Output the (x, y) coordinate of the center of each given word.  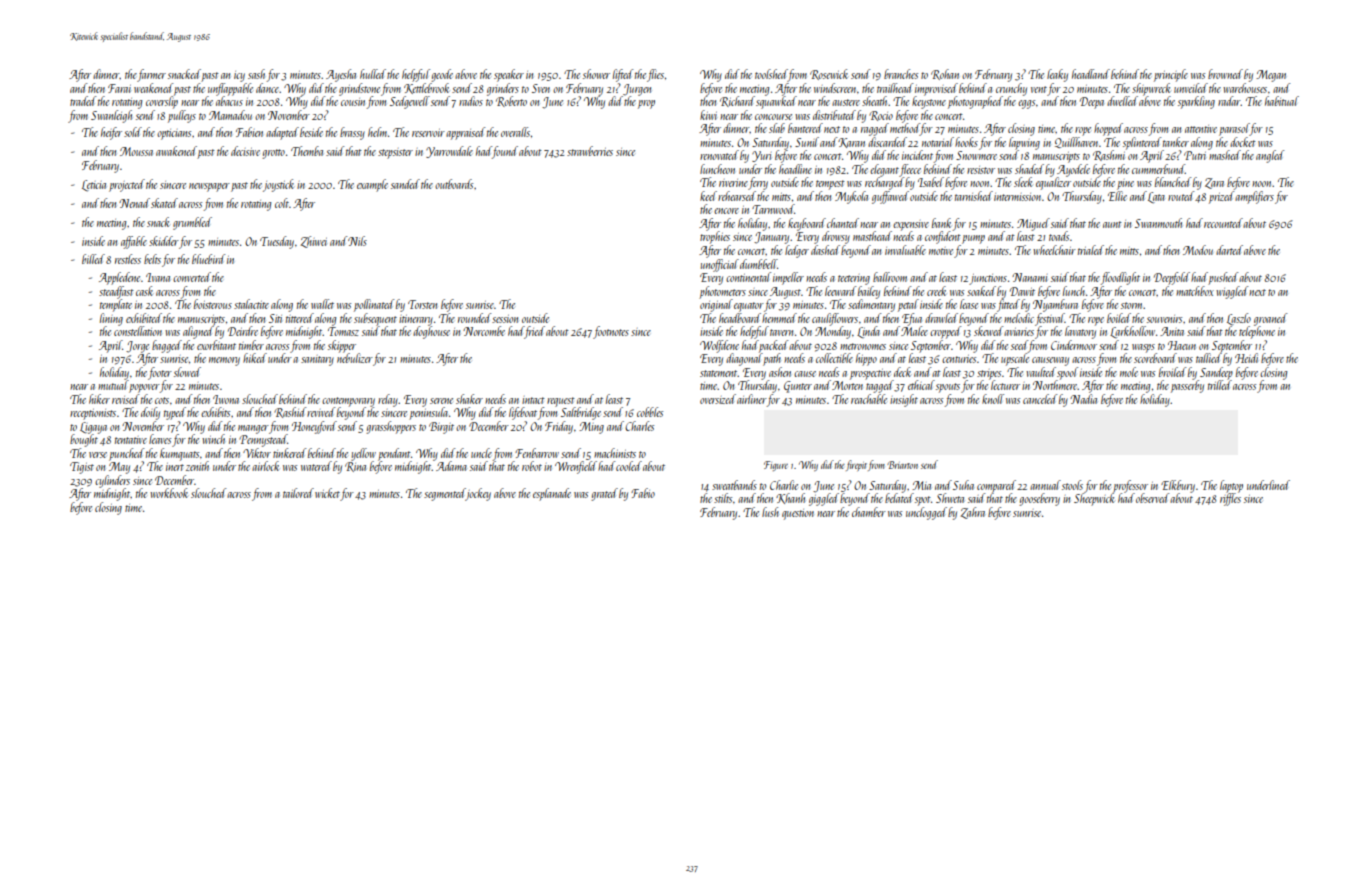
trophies (715, 237)
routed (1181, 196)
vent (1039, 89)
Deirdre (243, 331)
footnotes (611, 332)
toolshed (771, 74)
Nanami (1029, 277)
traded (83, 101)
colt (282, 203)
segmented (445, 494)
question (798, 514)
